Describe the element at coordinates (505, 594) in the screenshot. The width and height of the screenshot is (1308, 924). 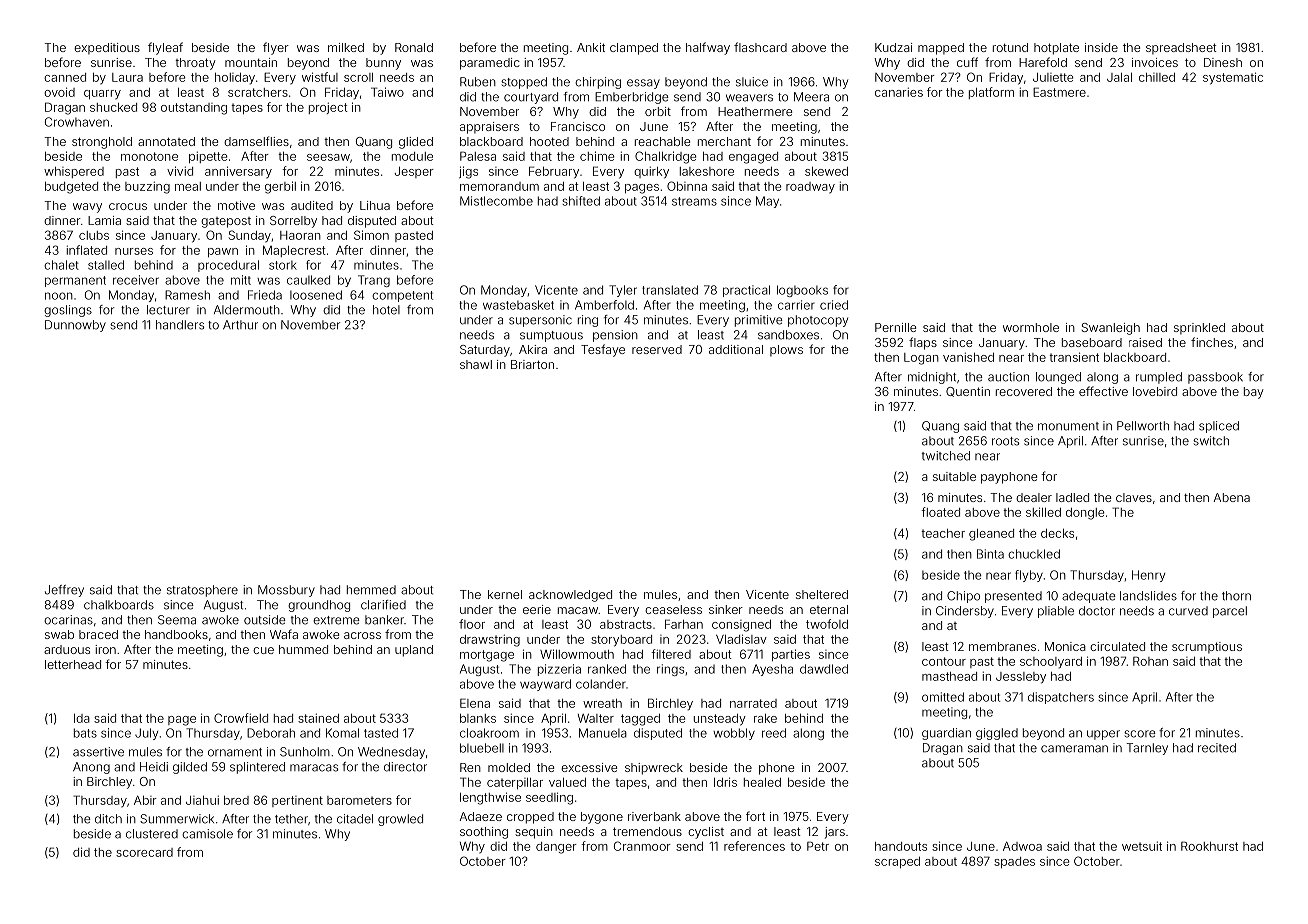
I see `kernel` at that location.
